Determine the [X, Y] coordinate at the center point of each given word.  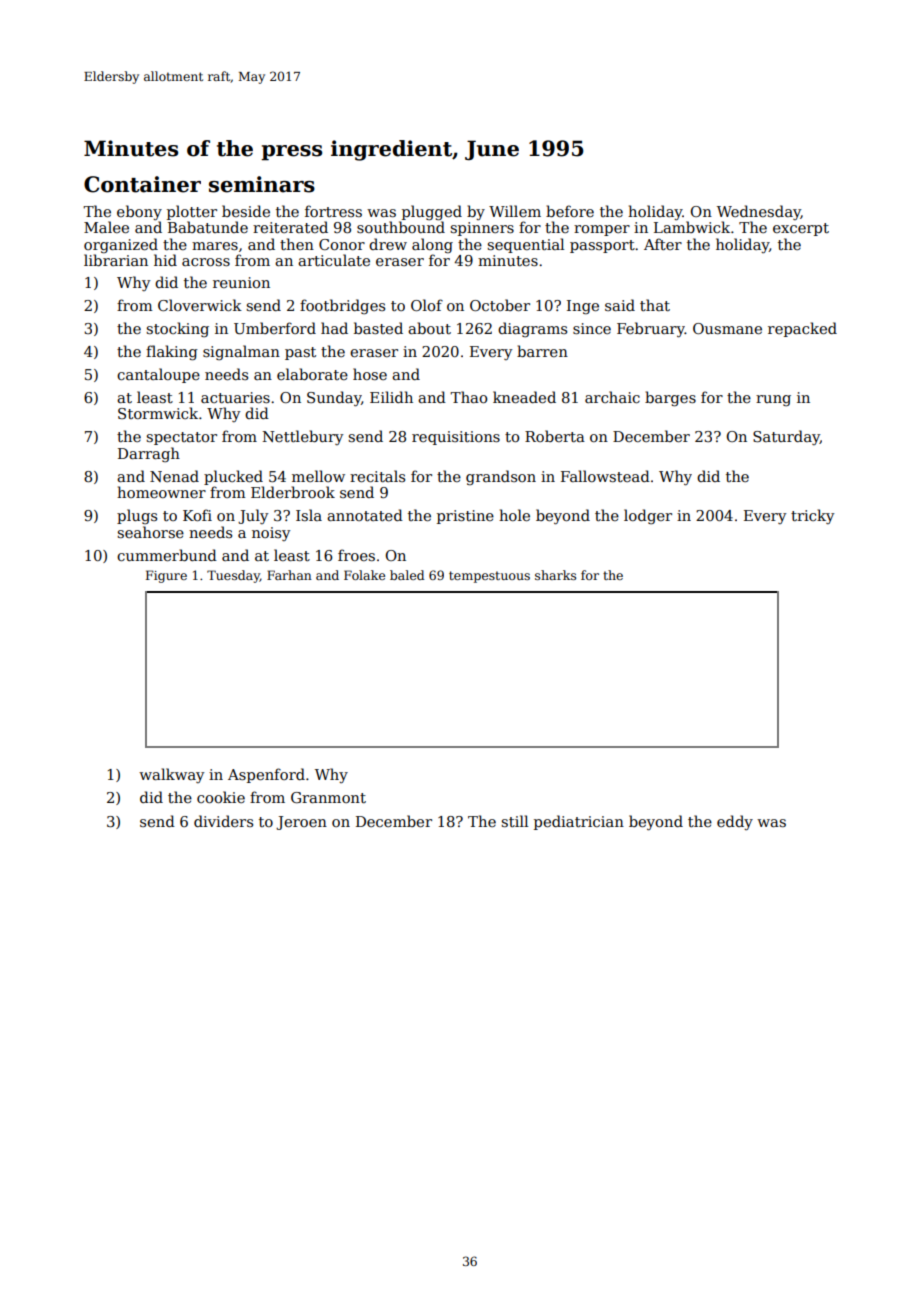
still [514, 821]
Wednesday [759, 212]
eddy [735, 822]
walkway [171, 775]
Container [142, 184]
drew [388, 244]
